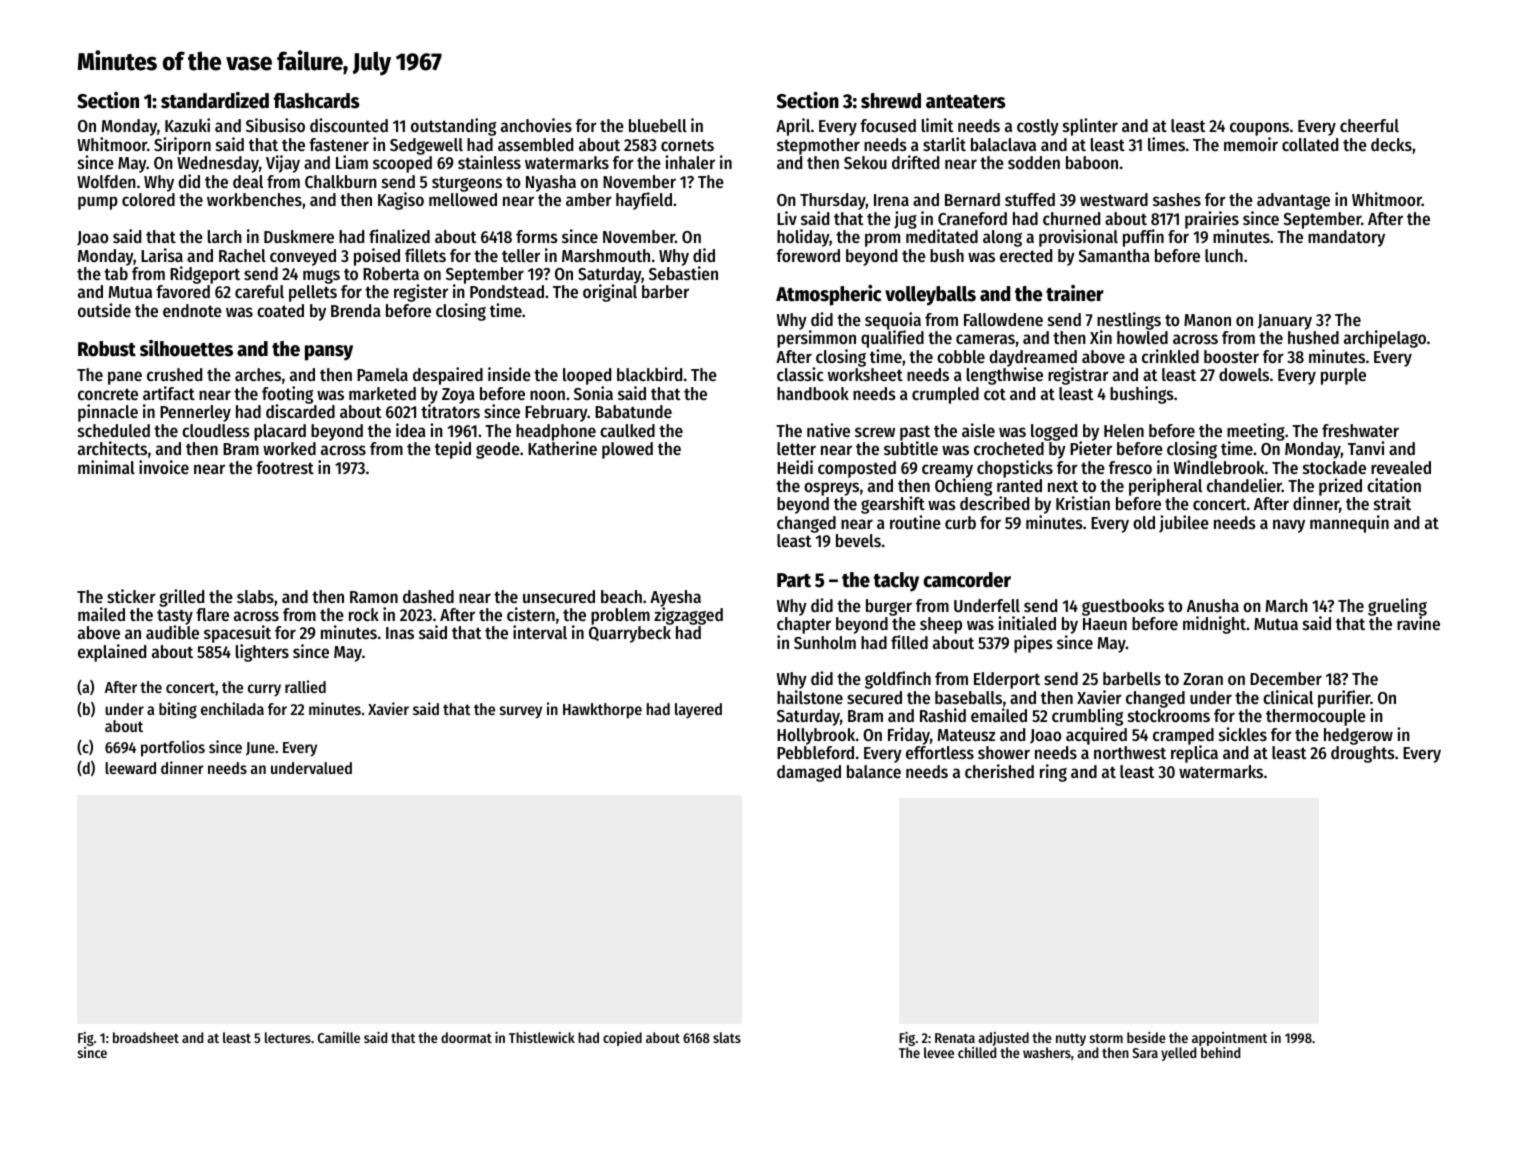 The image size is (1519, 1173). Describe the element at coordinates (374, 597) in the document. I see `Ramon` at that location.
